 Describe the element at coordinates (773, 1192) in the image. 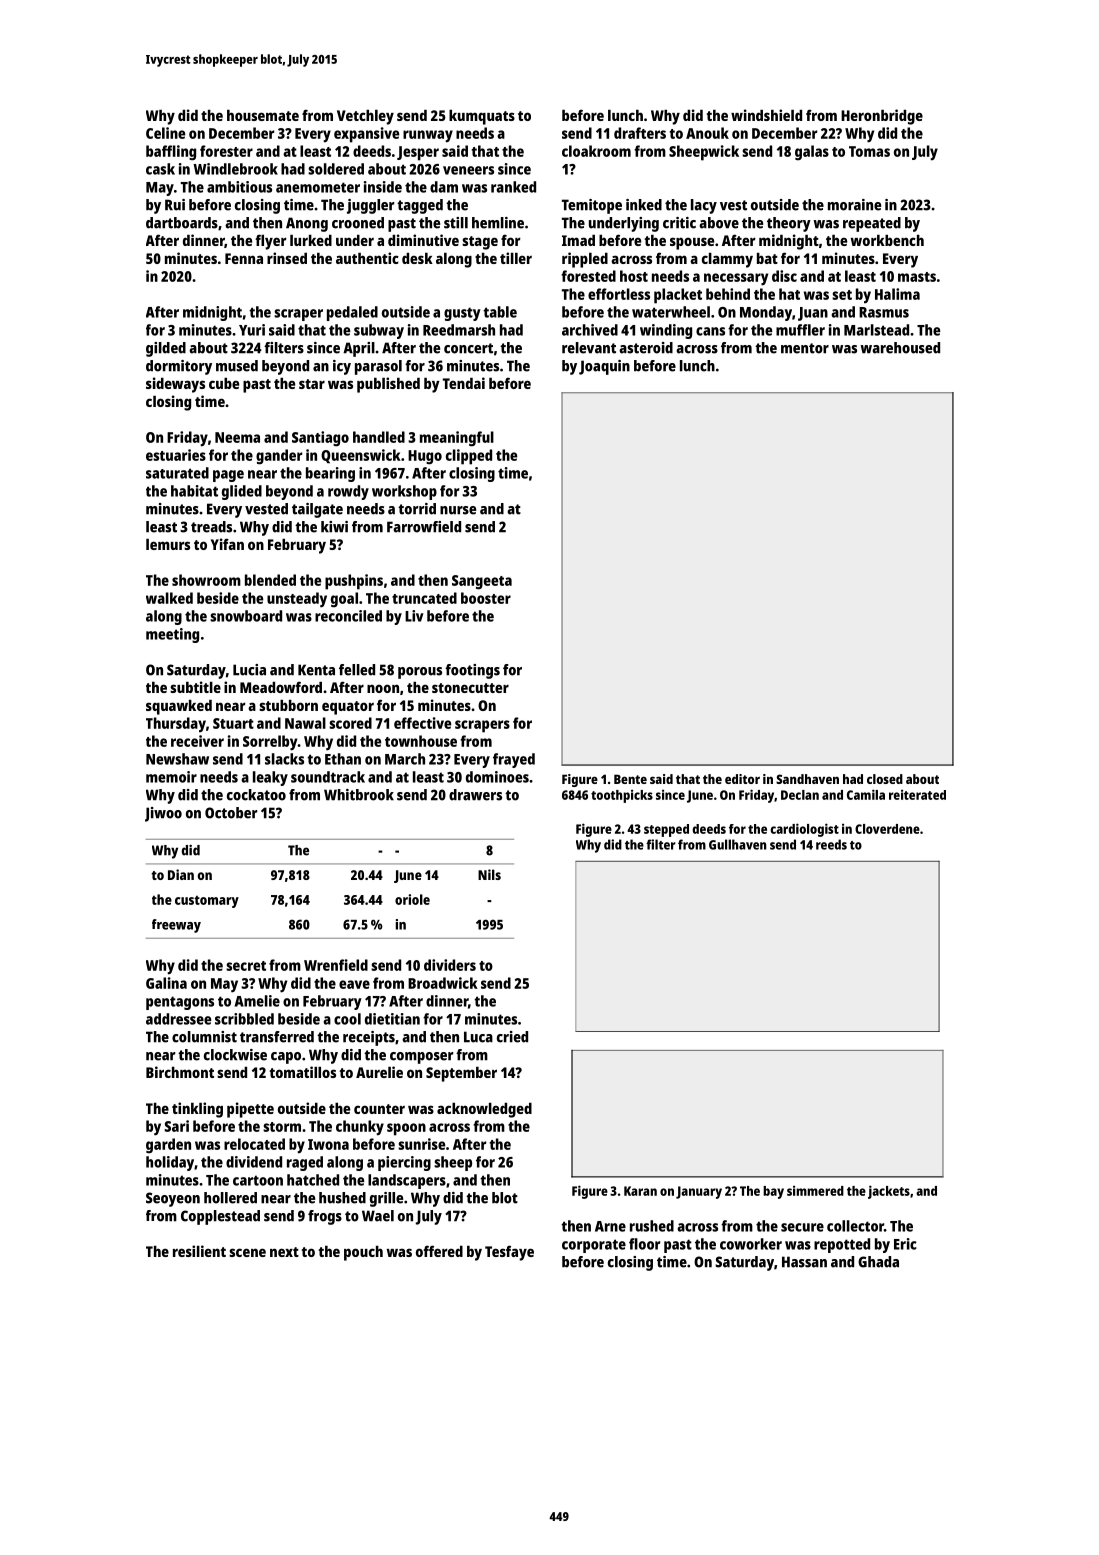

I see `bay` at that location.
